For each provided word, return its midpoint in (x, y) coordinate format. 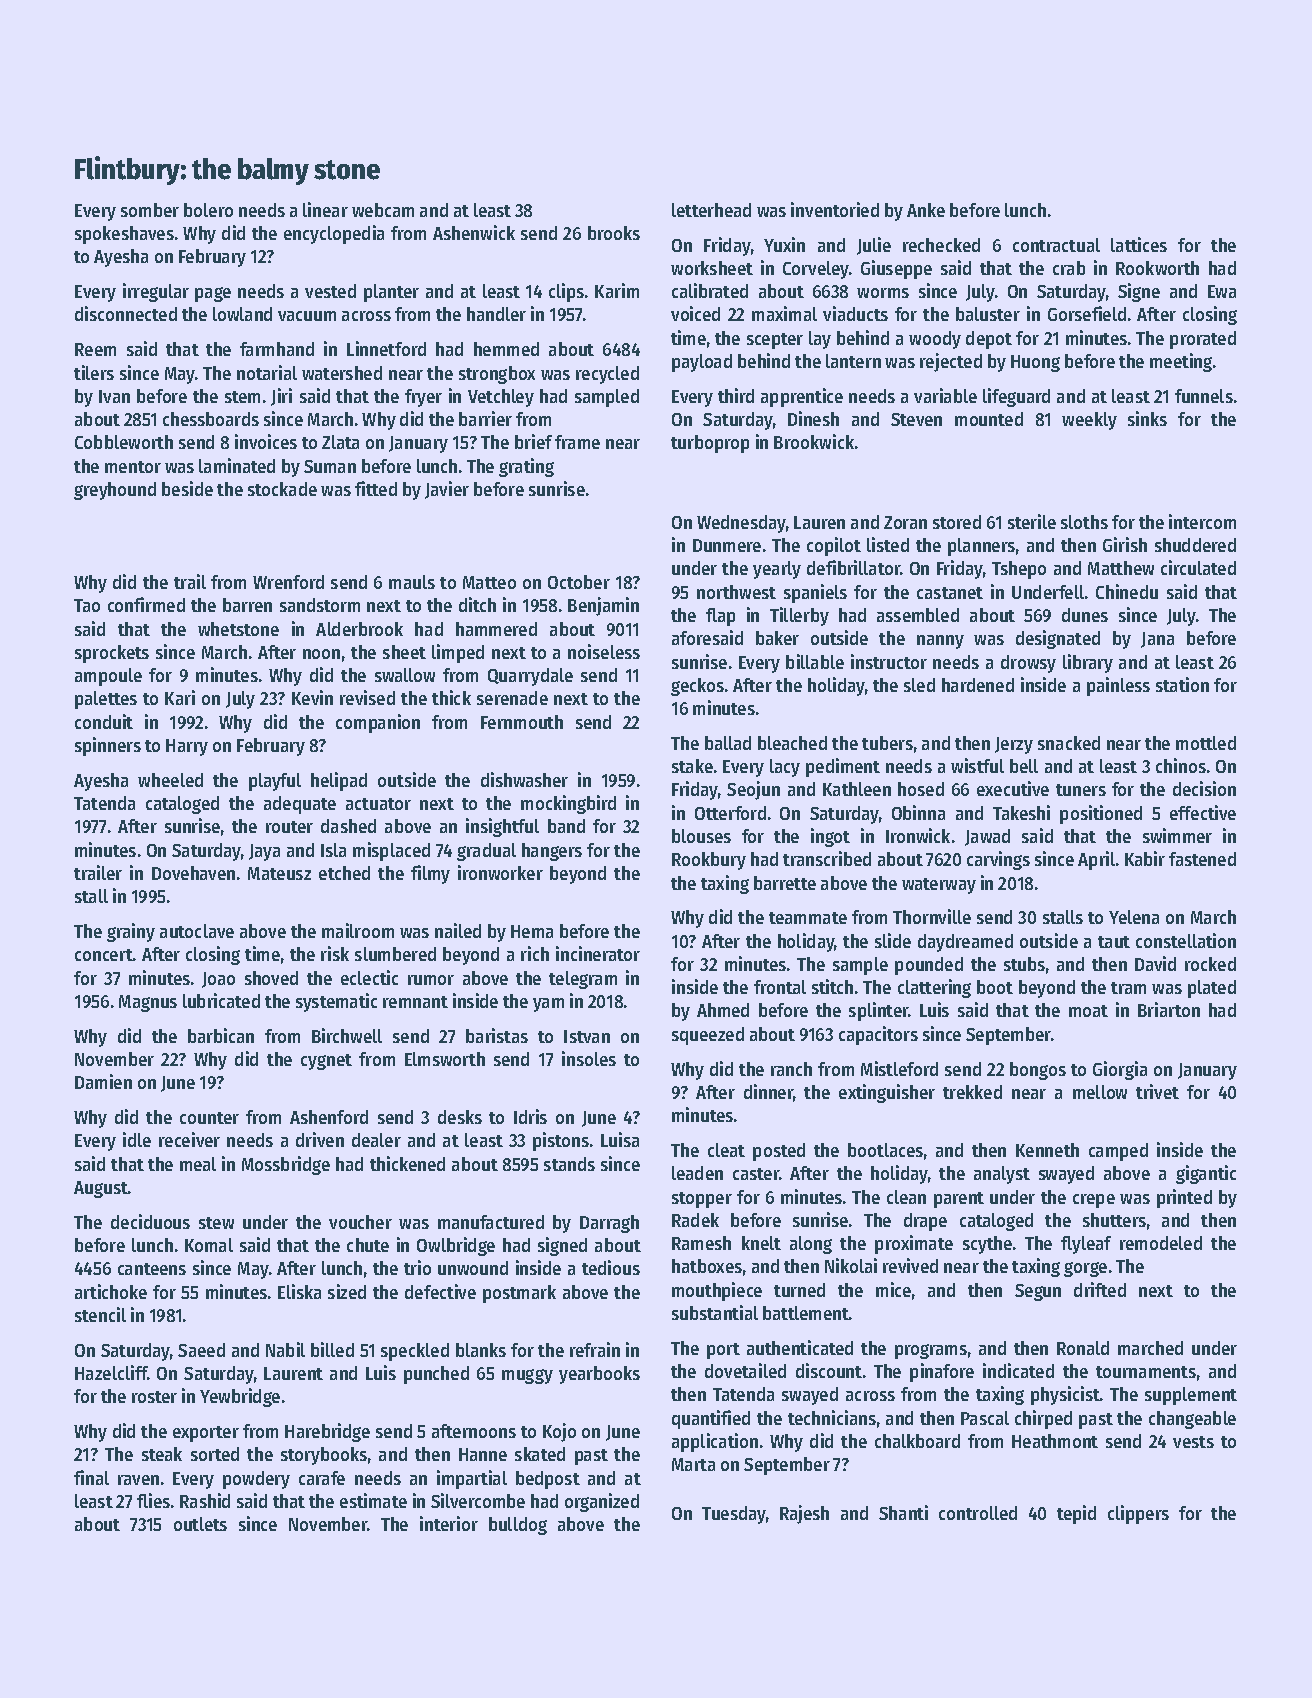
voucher (360, 1222)
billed (332, 1349)
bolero (208, 210)
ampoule (108, 677)
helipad (339, 781)
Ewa (1222, 291)
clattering (934, 988)
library (1088, 663)
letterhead (711, 210)
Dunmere (727, 545)
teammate (808, 918)
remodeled (1161, 1243)
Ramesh (701, 1243)
